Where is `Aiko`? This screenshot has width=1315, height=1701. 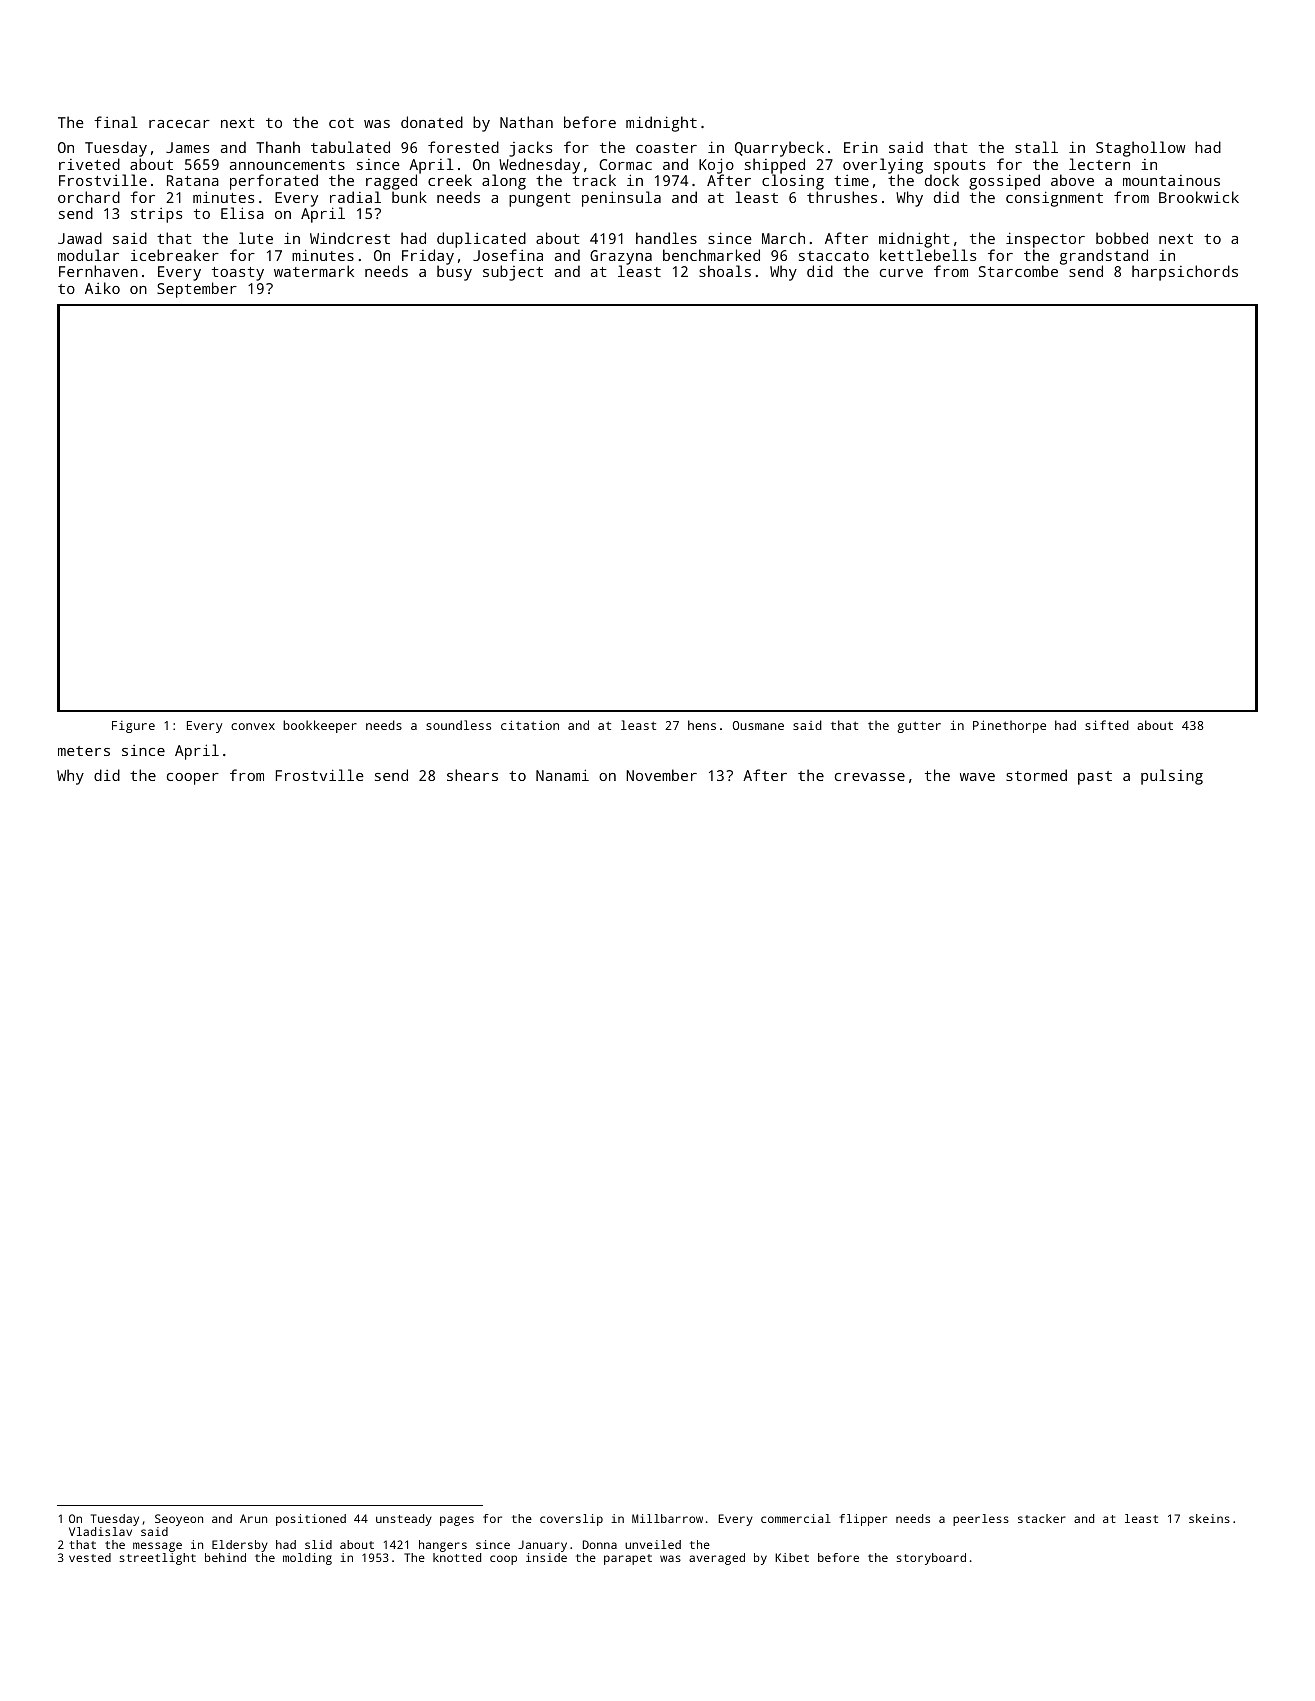
Aiko is located at coordinates (102, 288).
